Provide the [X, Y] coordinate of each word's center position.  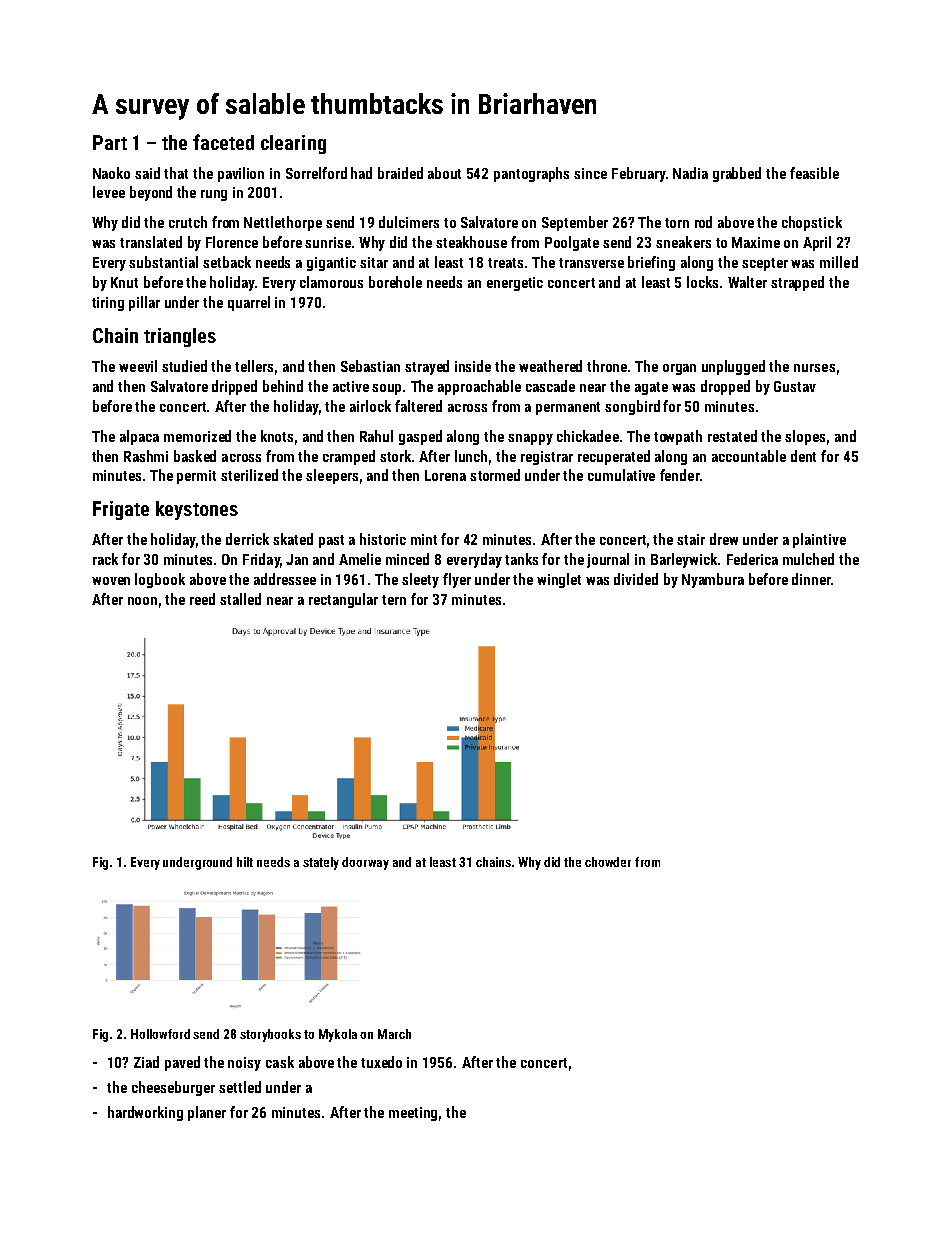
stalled [240, 599]
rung [214, 195]
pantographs [531, 174]
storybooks [270, 1035]
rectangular [343, 600]
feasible [814, 173]
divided [636, 579]
